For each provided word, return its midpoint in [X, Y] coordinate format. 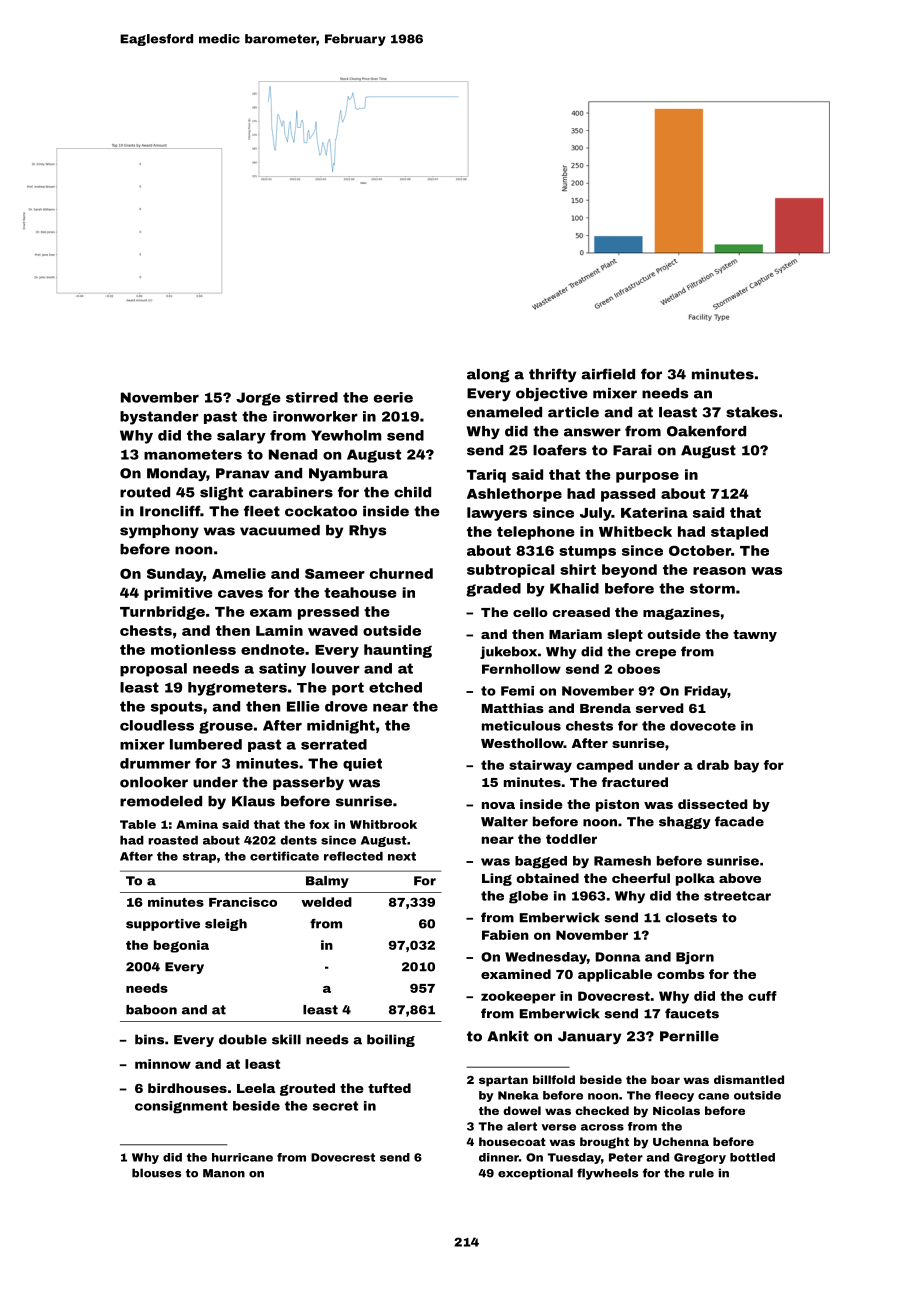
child [412, 492]
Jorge [258, 399]
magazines [681, 613]
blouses [156, 1173]
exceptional [535, 1174]
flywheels [607, 1174]
